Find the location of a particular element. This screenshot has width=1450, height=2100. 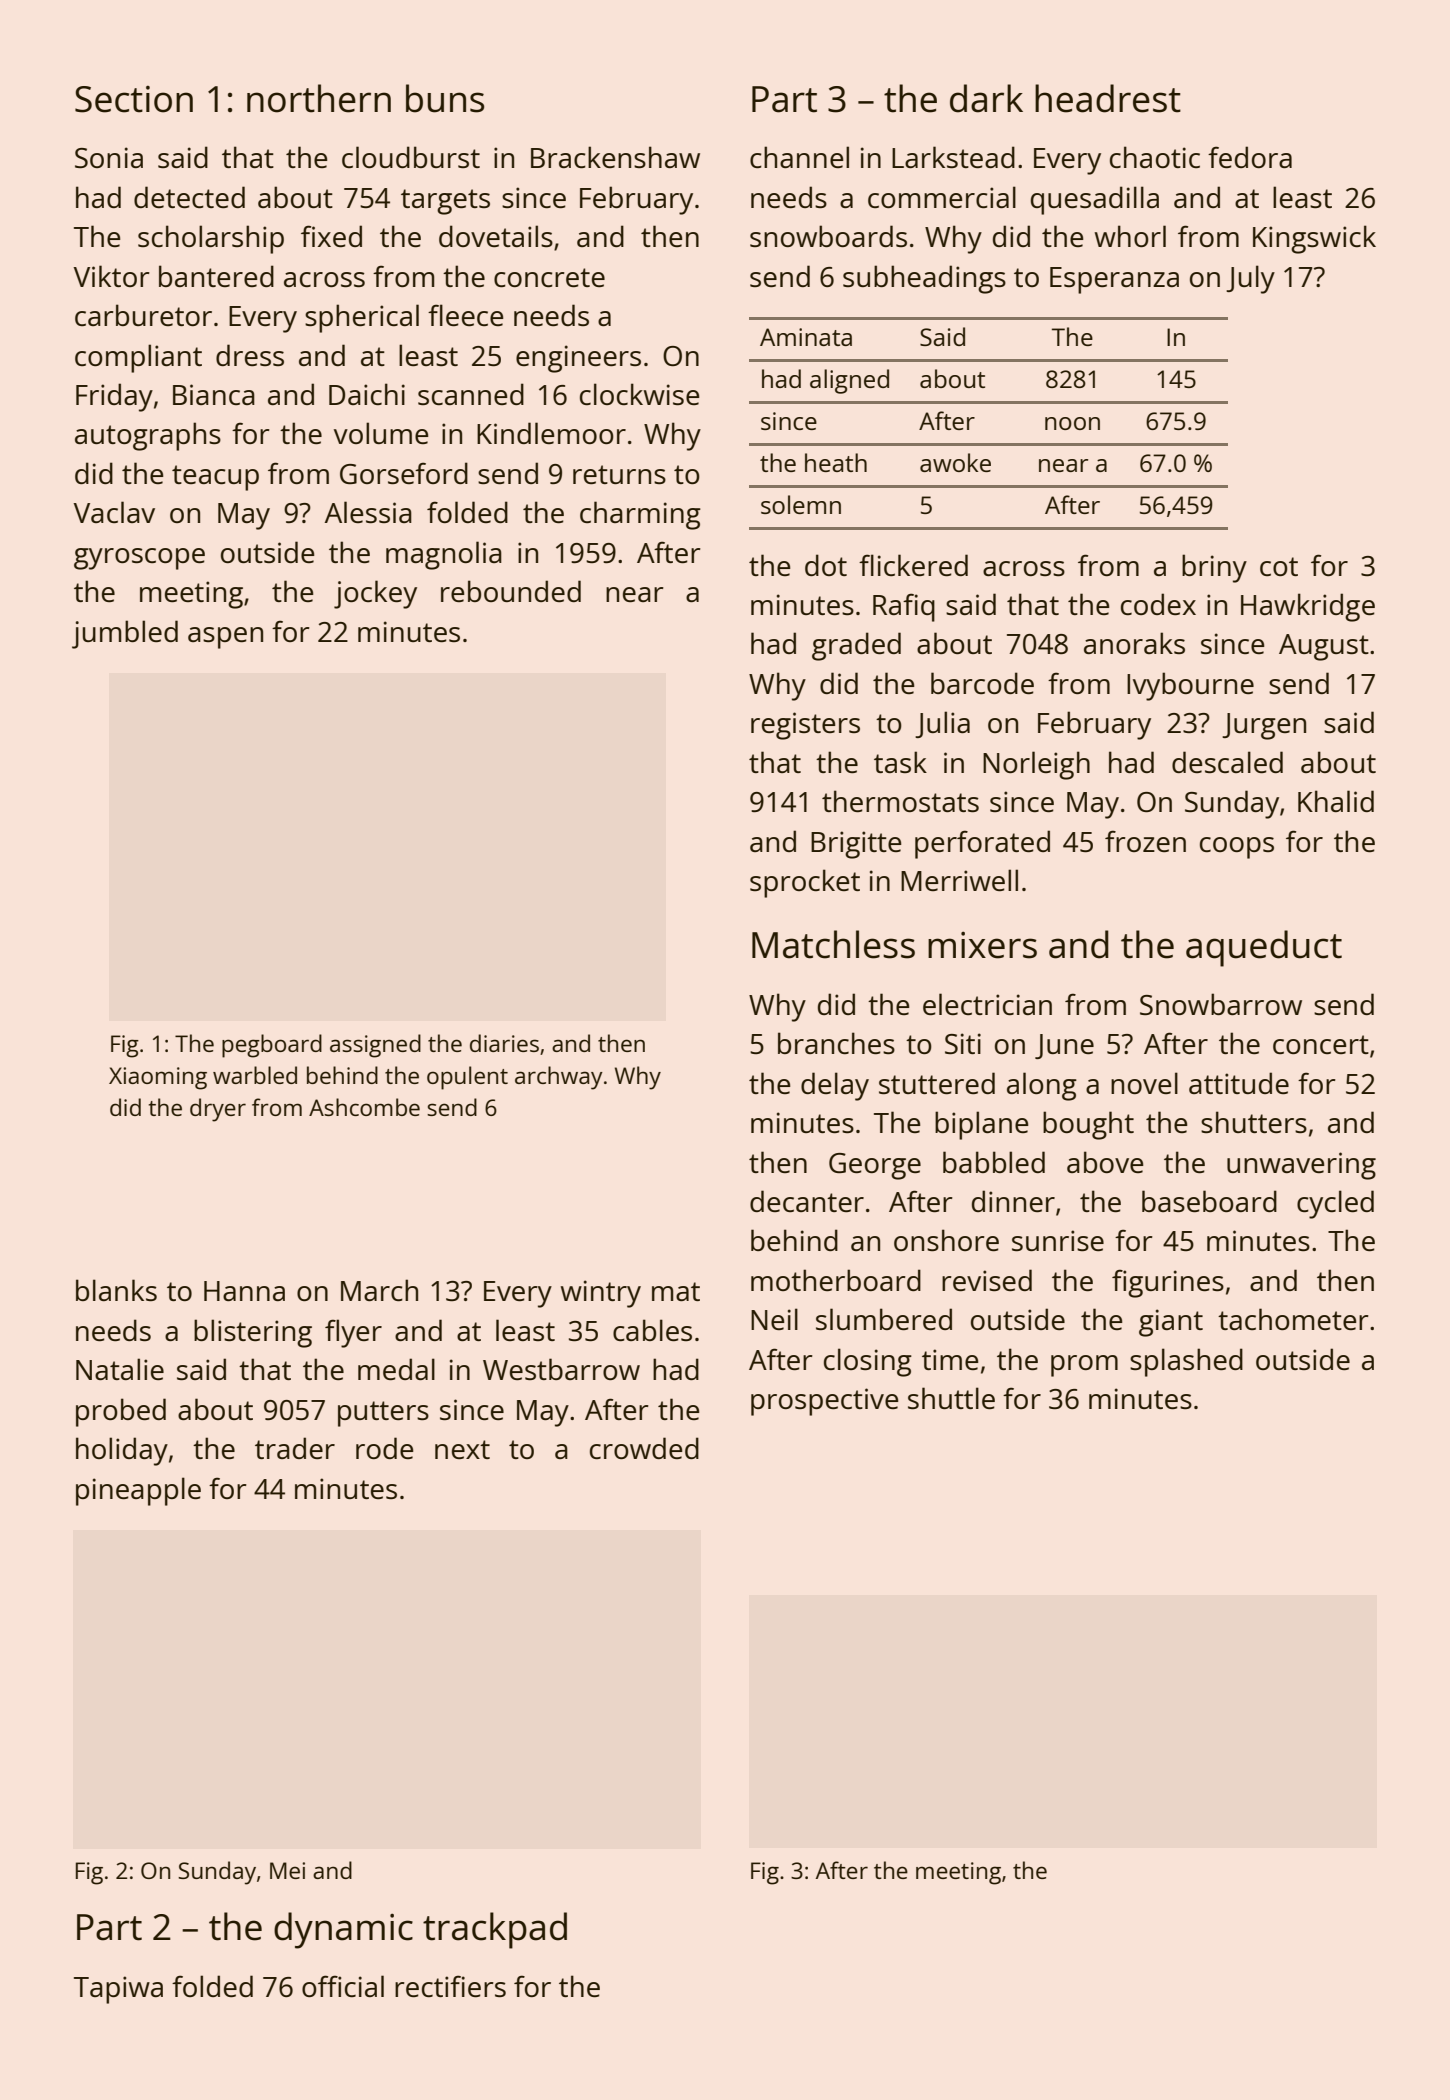

trackpad is located at coordinates (495, 1930).
